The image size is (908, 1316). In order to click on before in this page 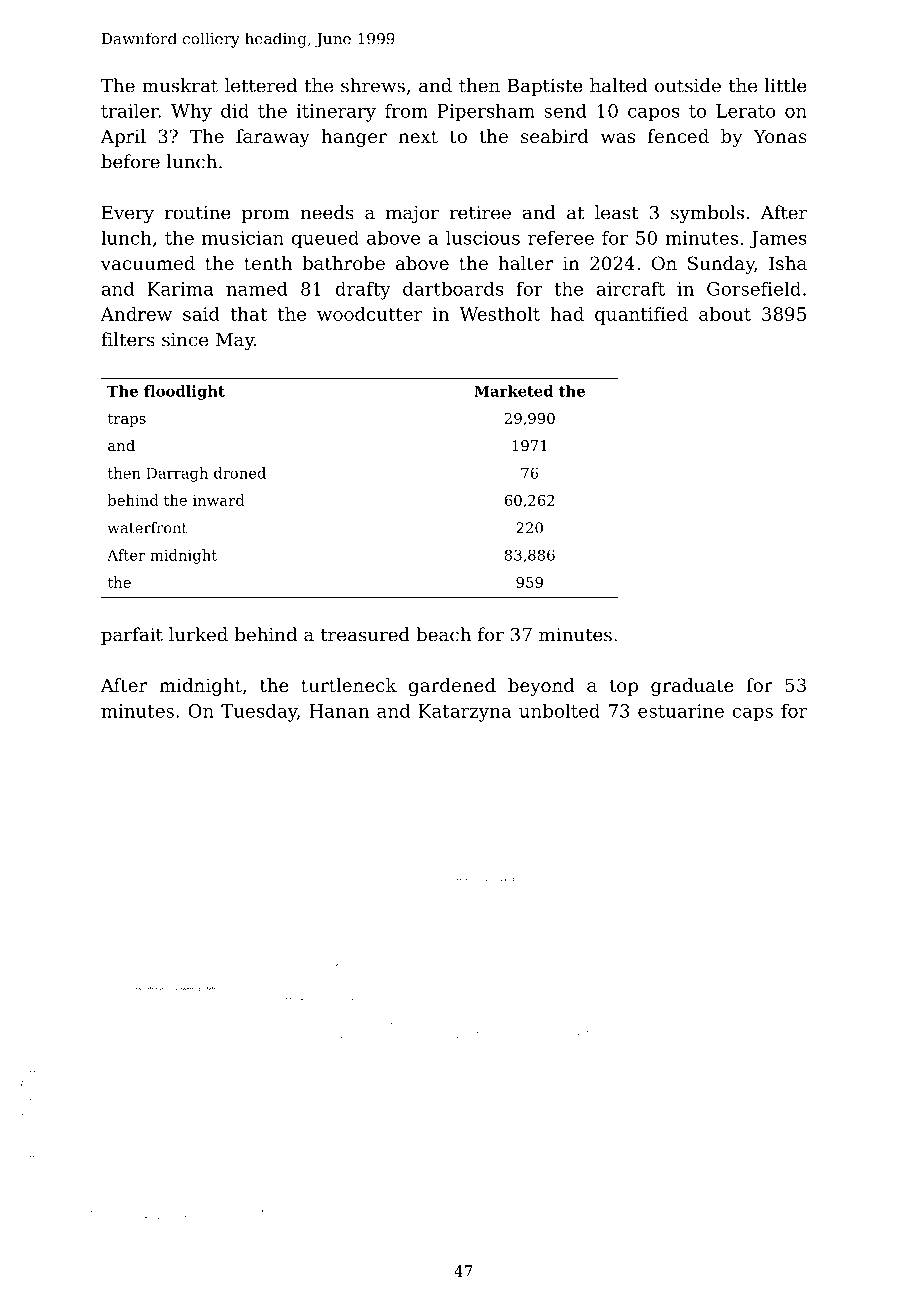, I will do `click(130, 161)`.
